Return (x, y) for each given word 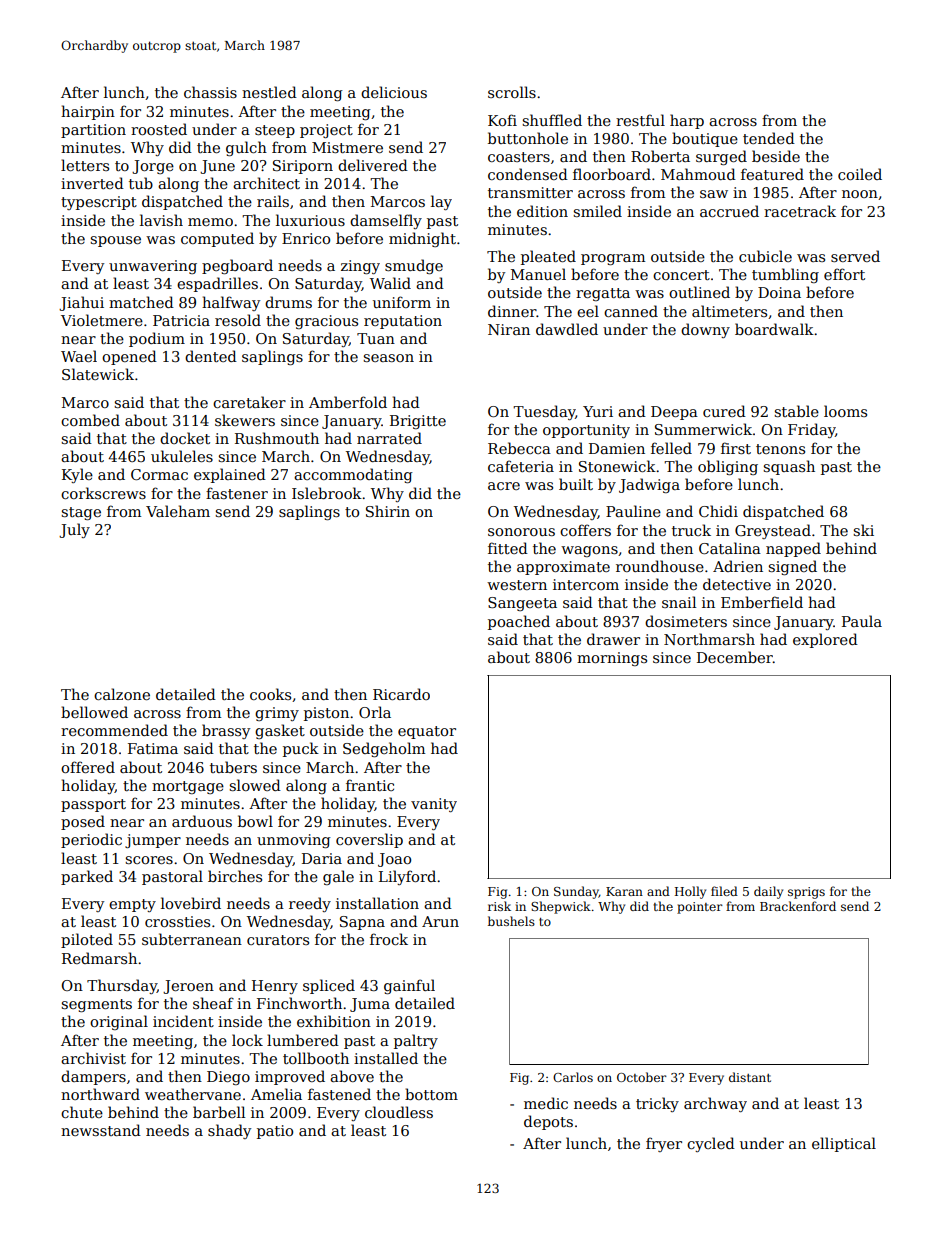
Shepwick (561, 907)
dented (211, 356)
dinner (512, 311)
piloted (87, 940)
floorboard (612, 174)
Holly (690, 892)
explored (825, 640)
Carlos (573, 1077)
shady (229, 1131)
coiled (860, 174)
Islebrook (327, 493)
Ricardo (401, 694)
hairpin (88, 112)
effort (844, 274)
